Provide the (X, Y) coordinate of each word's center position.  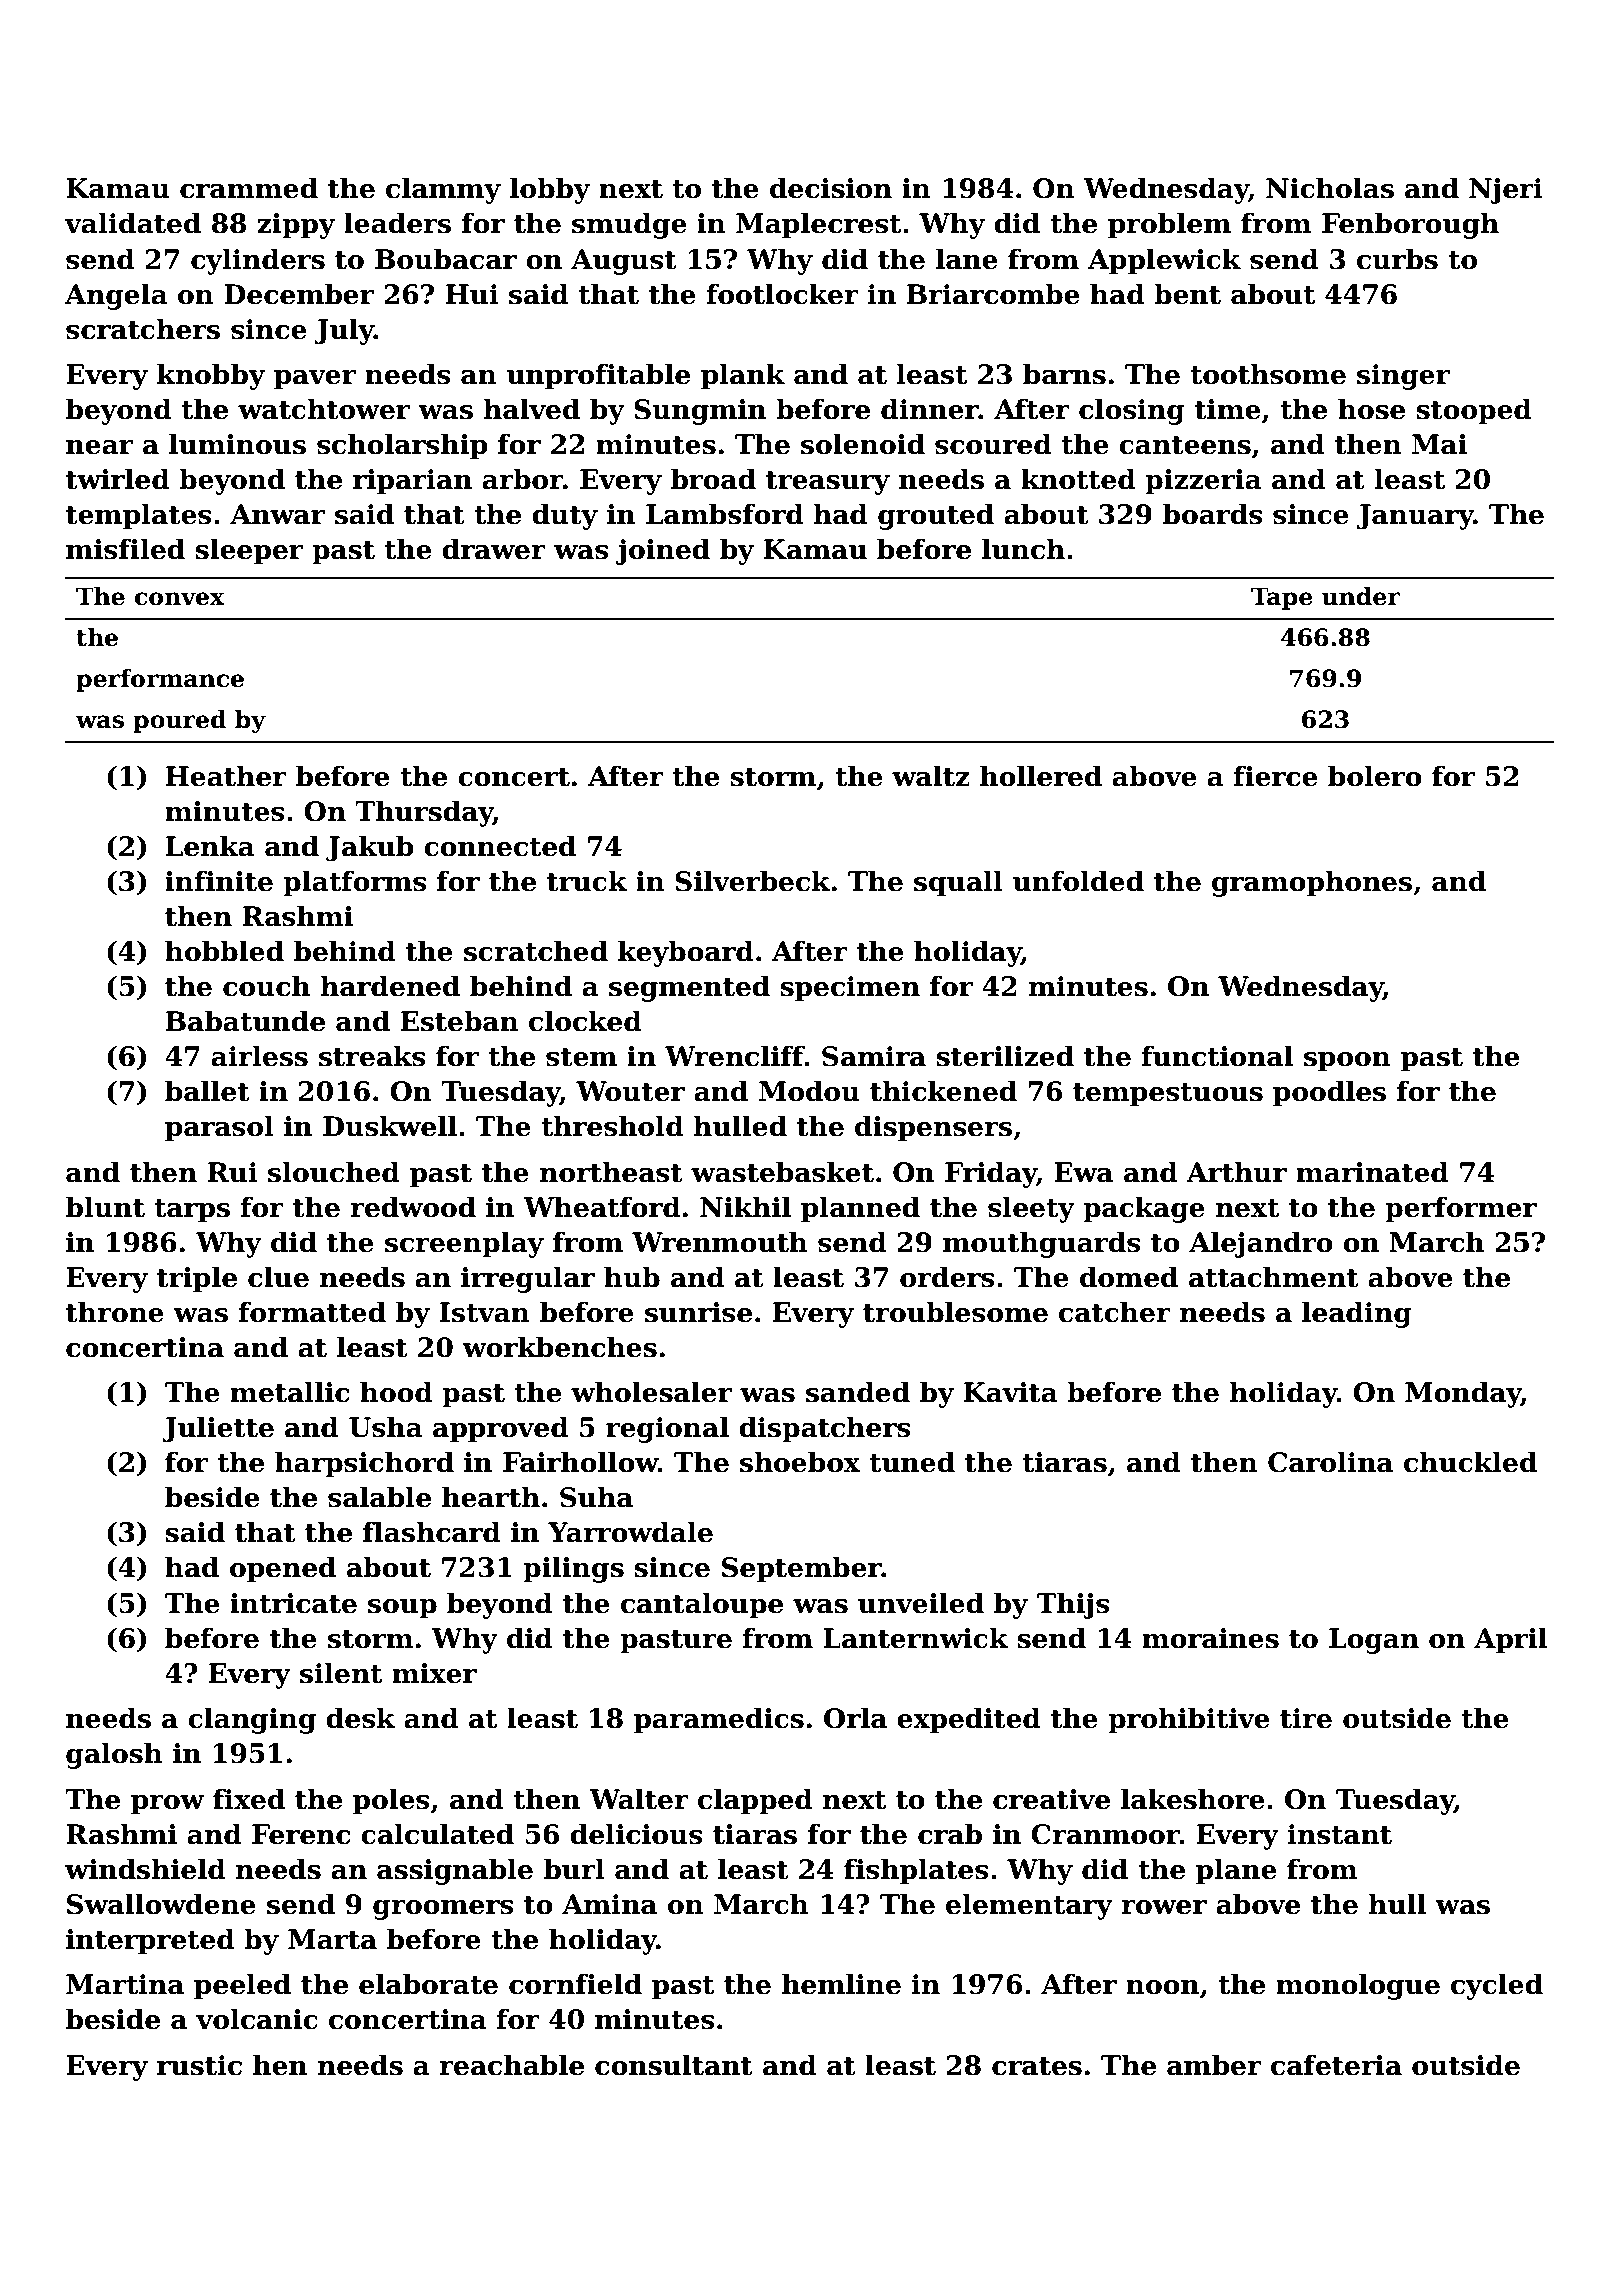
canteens (1185, 445)
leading (1357, 1314)
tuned (912, 1462)
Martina (125, 1984)
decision (831, 188)
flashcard (432, 1532)
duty (565, 516)
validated (133, 223)
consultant (674, 2065)
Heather (226, 776)
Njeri (1506, 191)
